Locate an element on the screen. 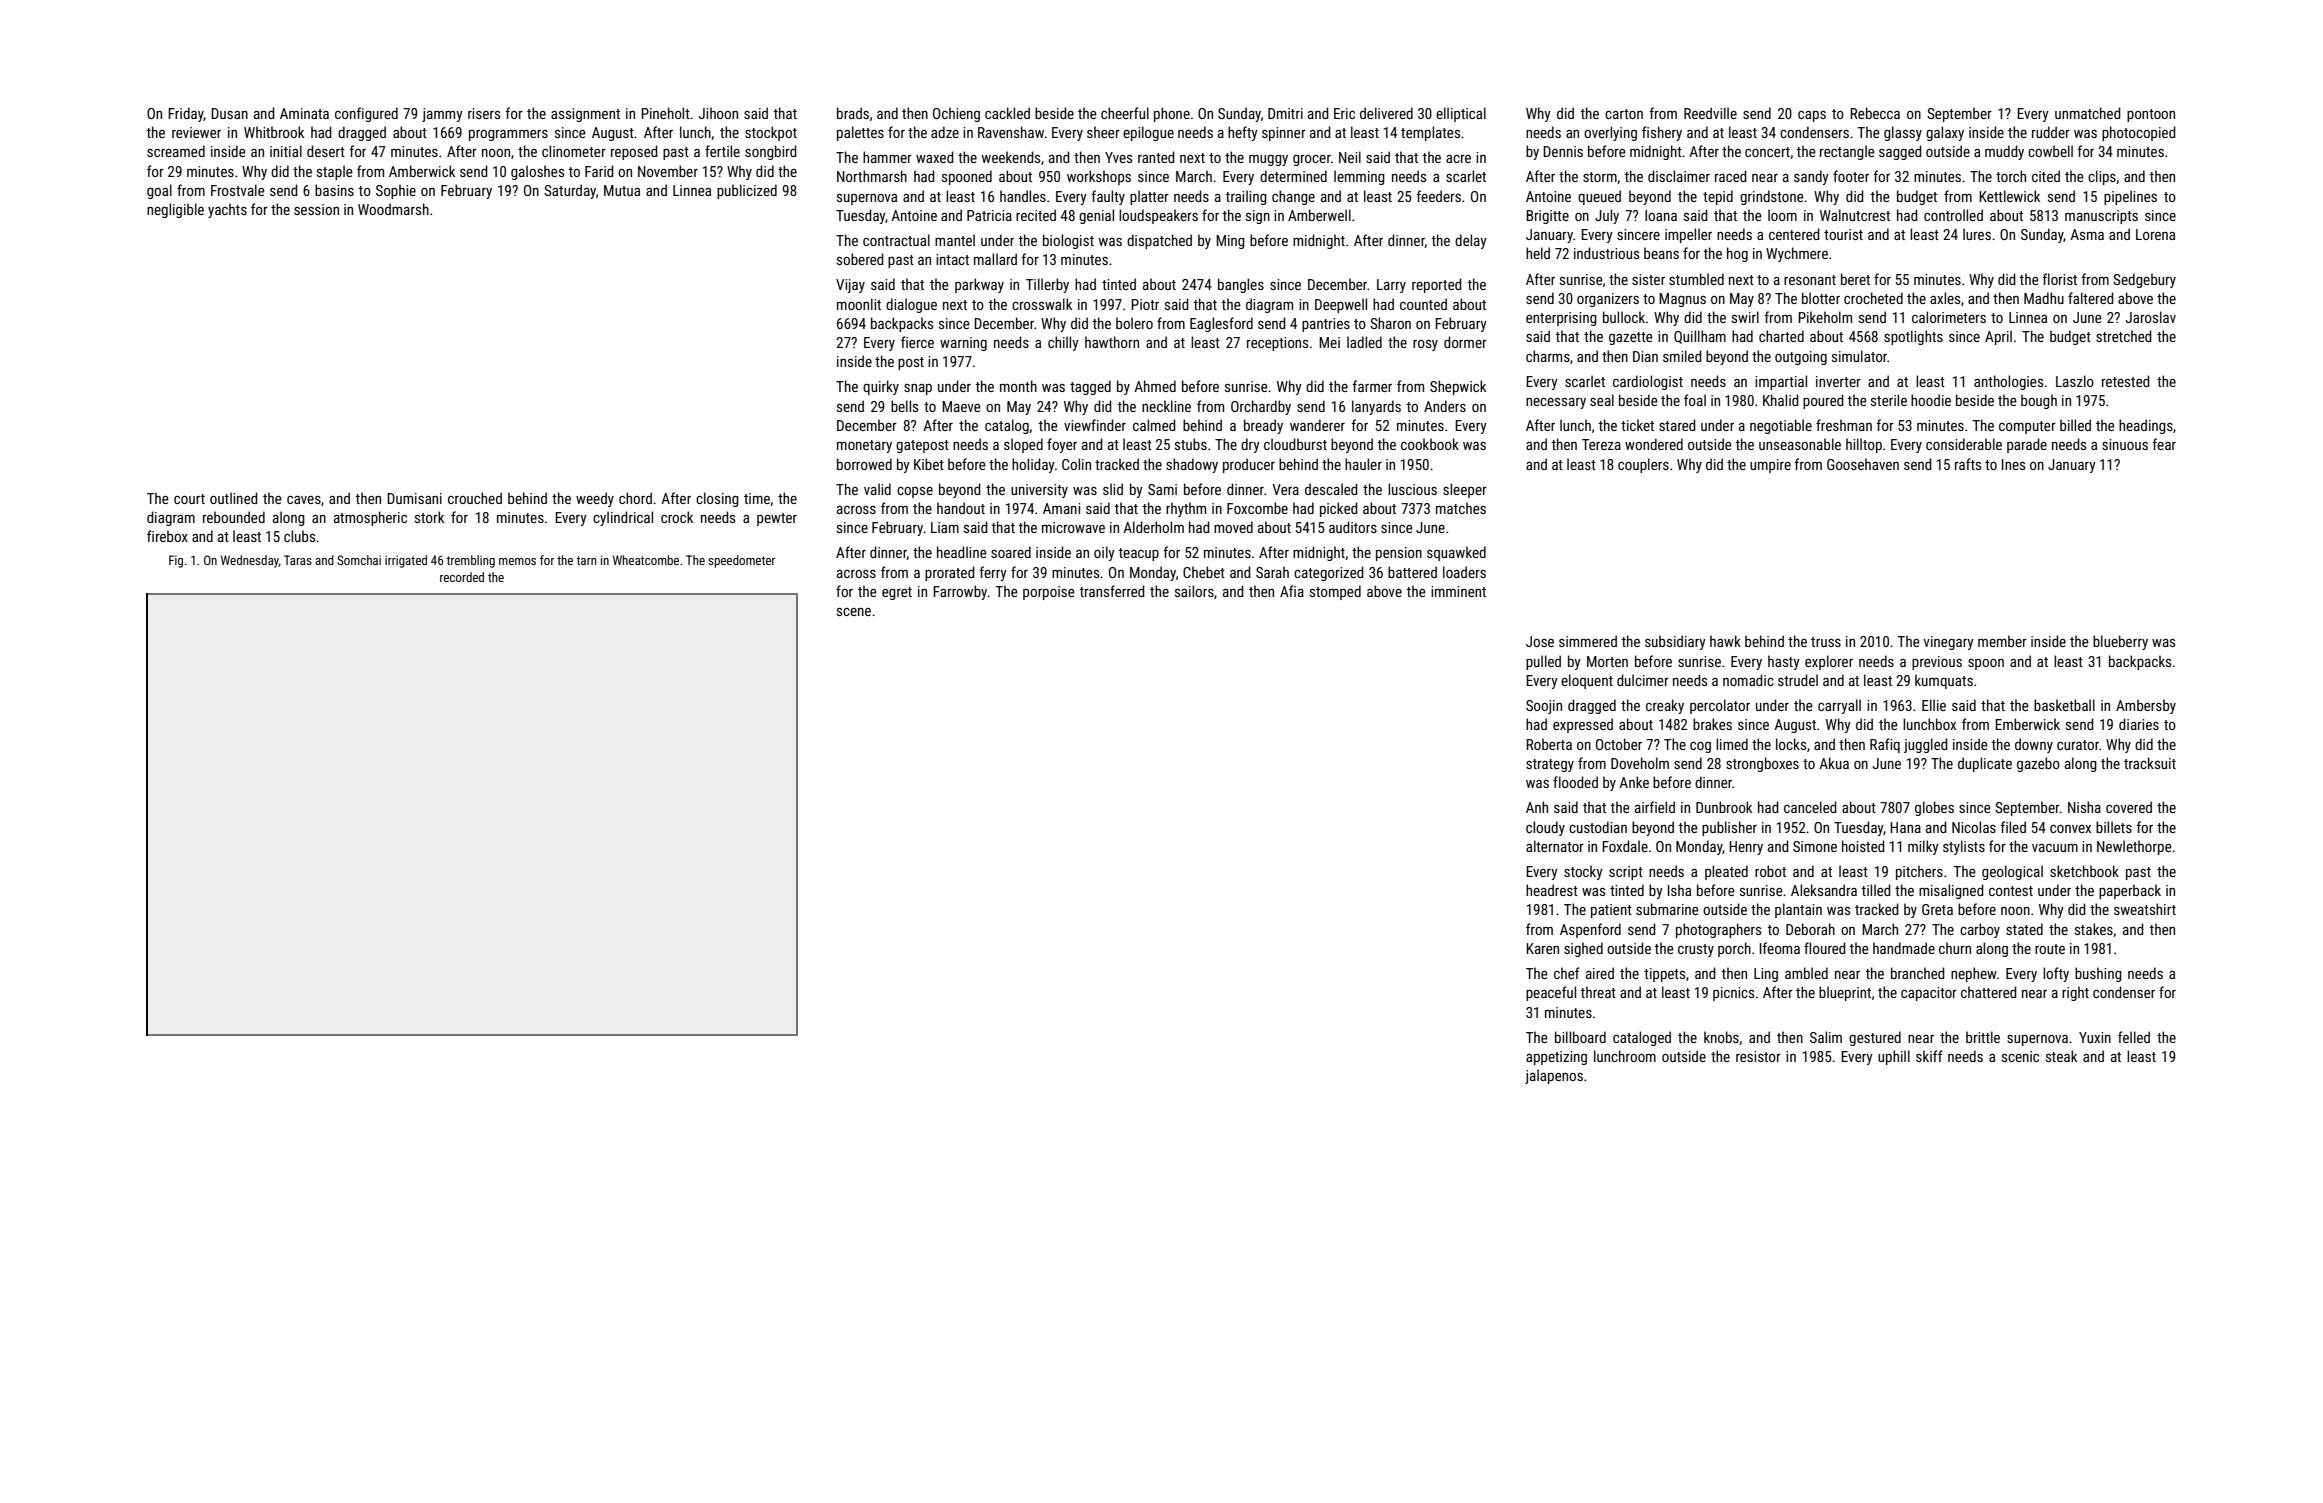 This screenshot has width=2323, height=1503. alternator is located at coordinates (1555, 846).
